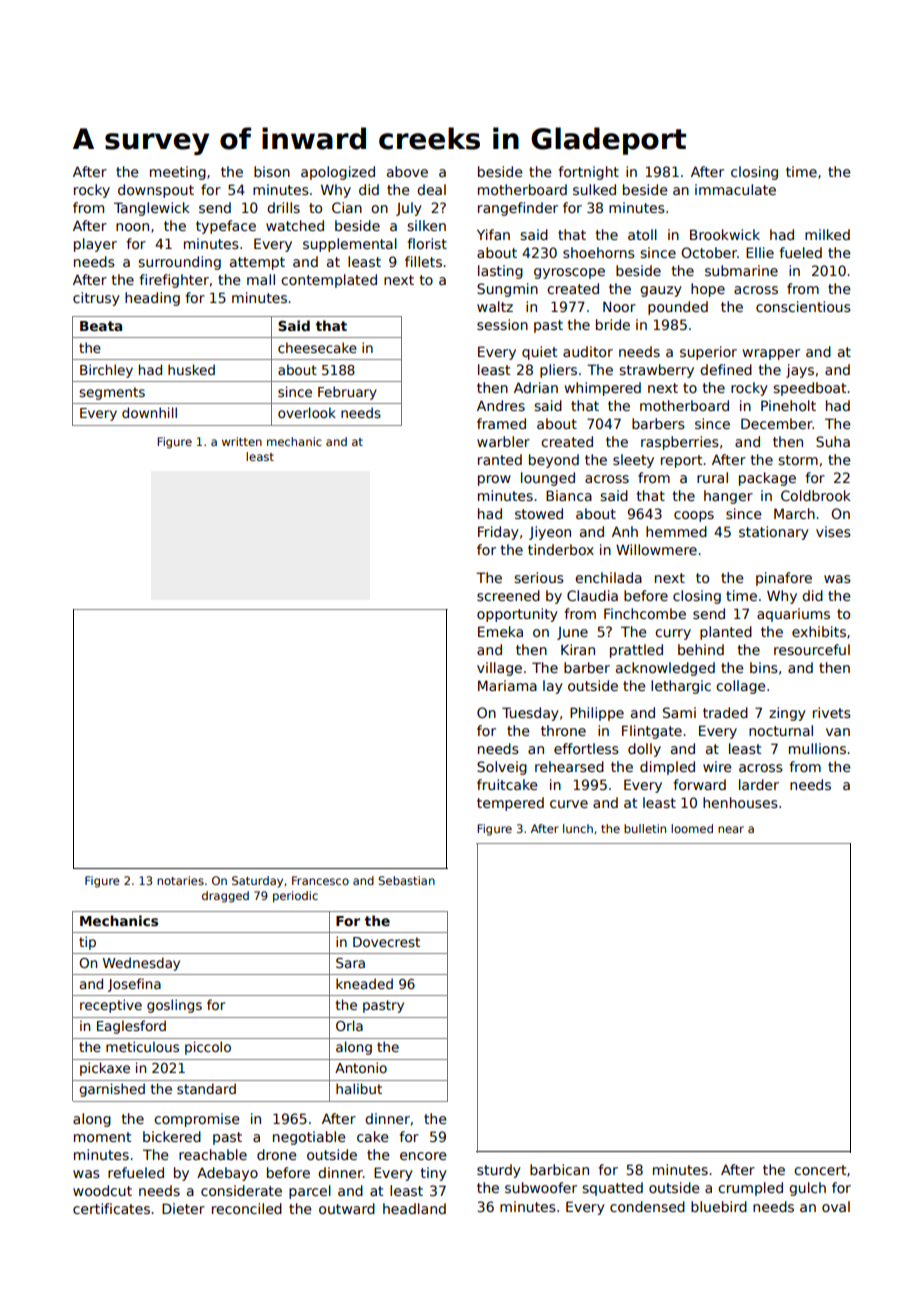 This screenshot has width=924, height=1308. Describe the element at coordinates (735, 189) in the screenshot. I see `immaculate` at that location.
